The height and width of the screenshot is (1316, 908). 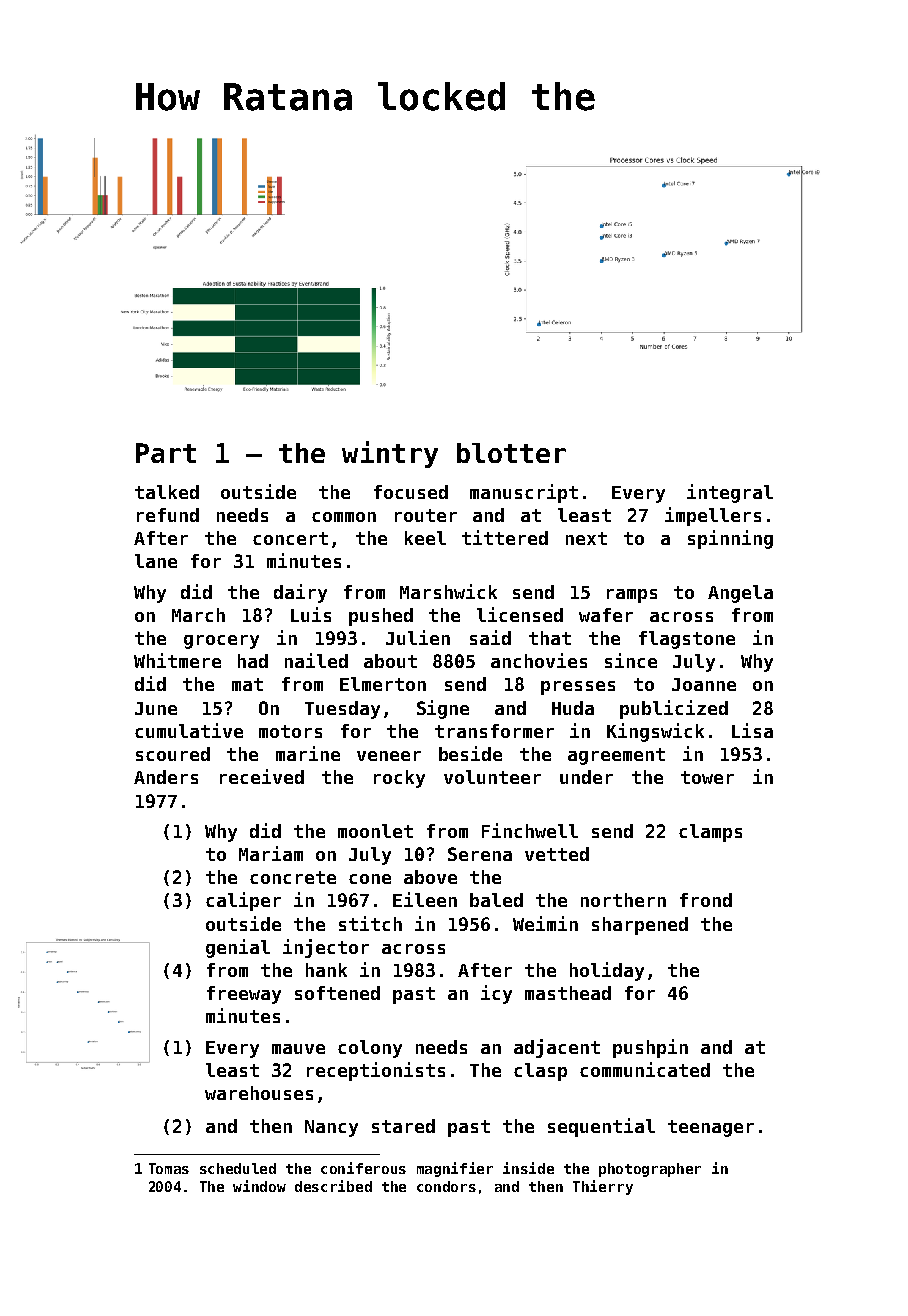 I want to click on sequential, so click(x=601, y=1127).
